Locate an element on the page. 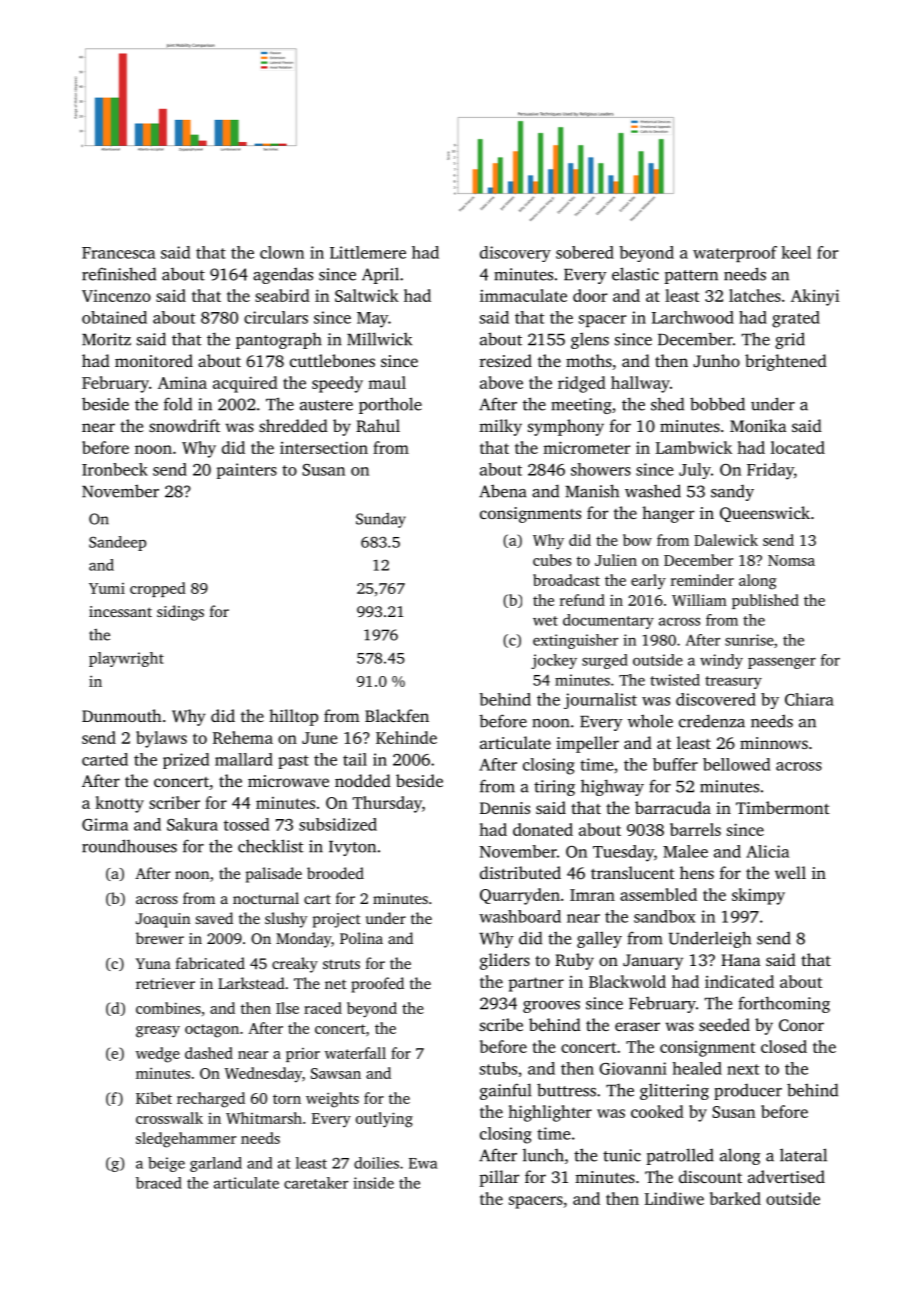 This document has height=1308, width=924. Manish is located at coordinates (592, 491).
